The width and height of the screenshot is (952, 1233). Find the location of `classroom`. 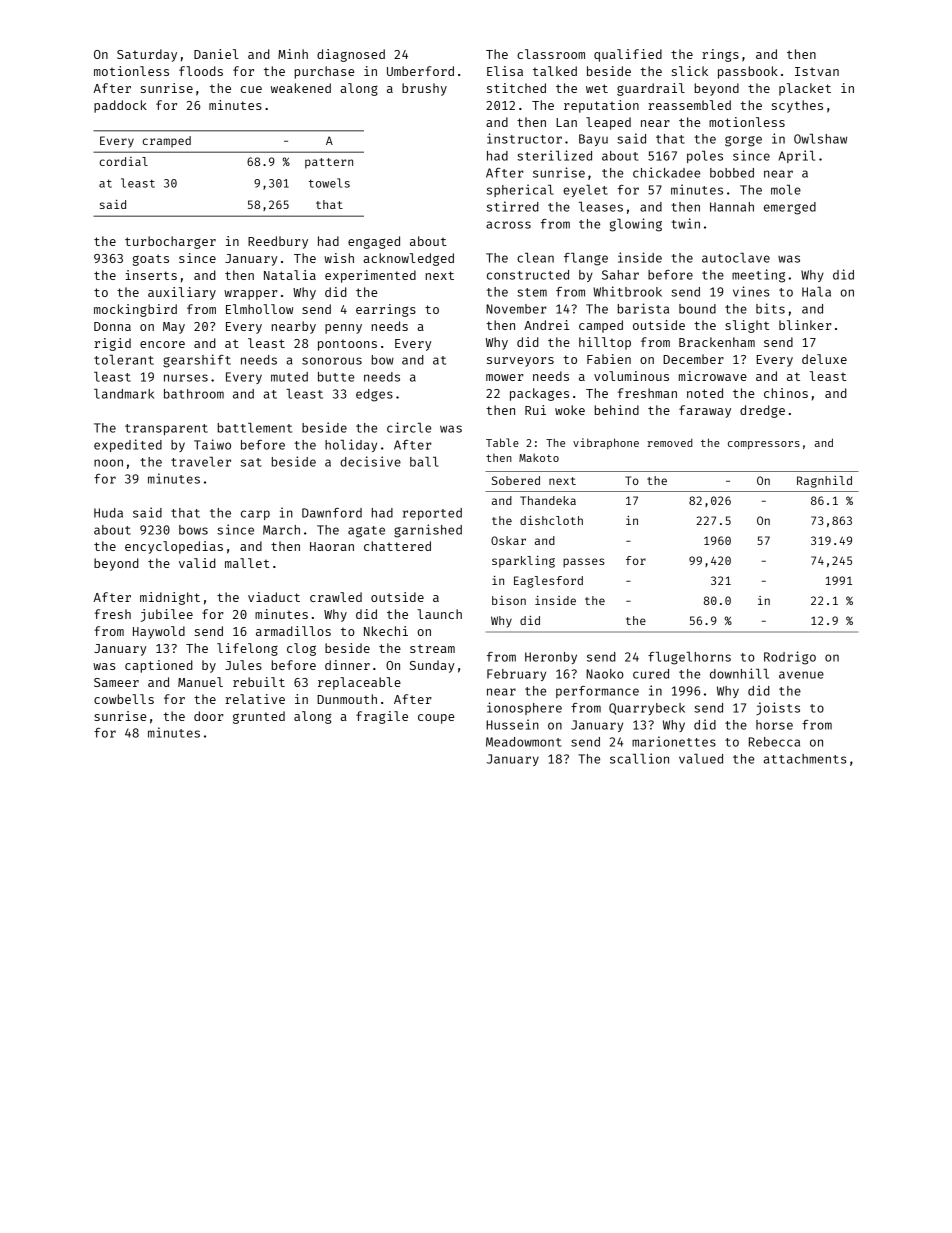

classroom is located at coordinates (551, 54).
